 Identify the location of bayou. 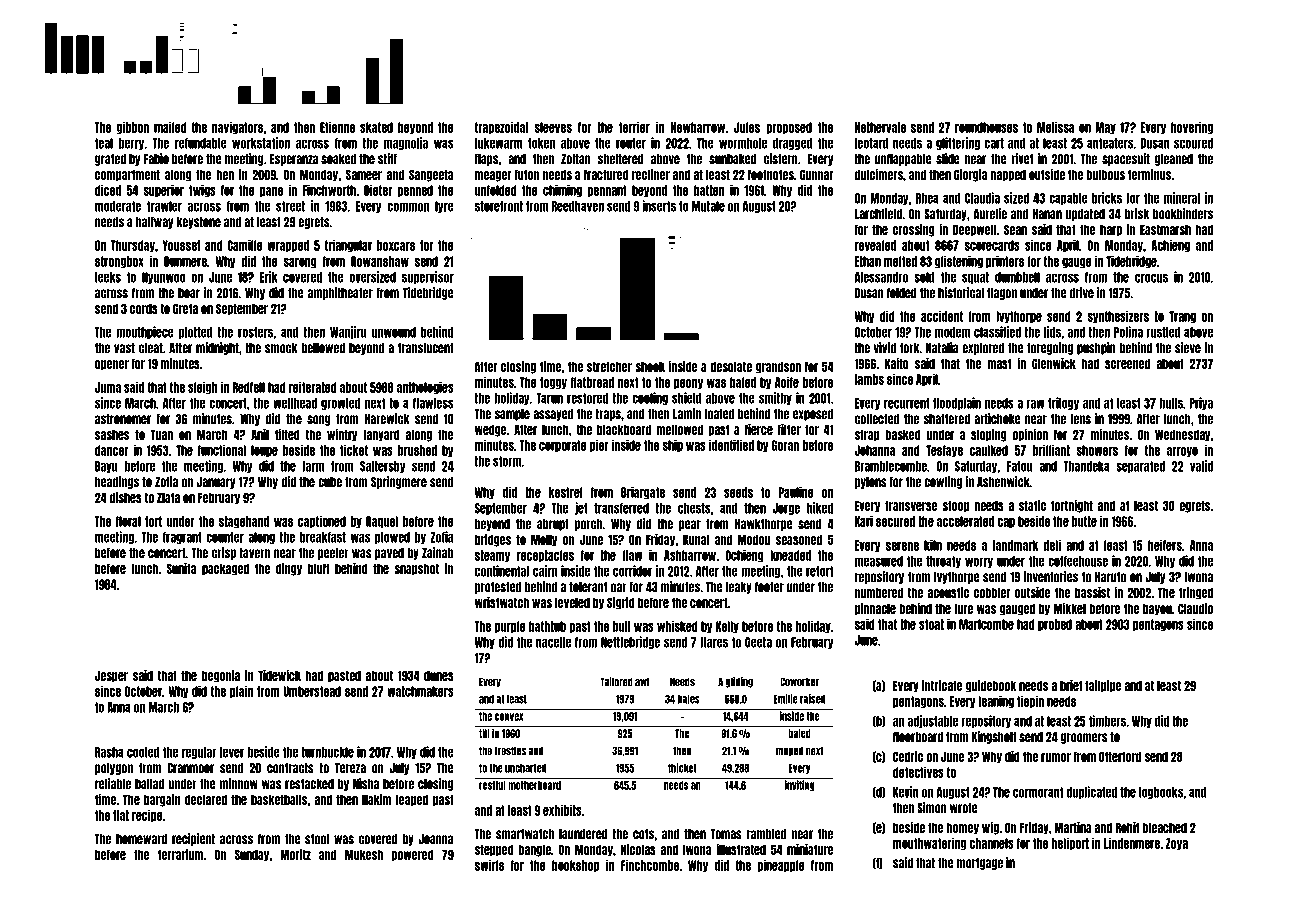
(1157, 609).
